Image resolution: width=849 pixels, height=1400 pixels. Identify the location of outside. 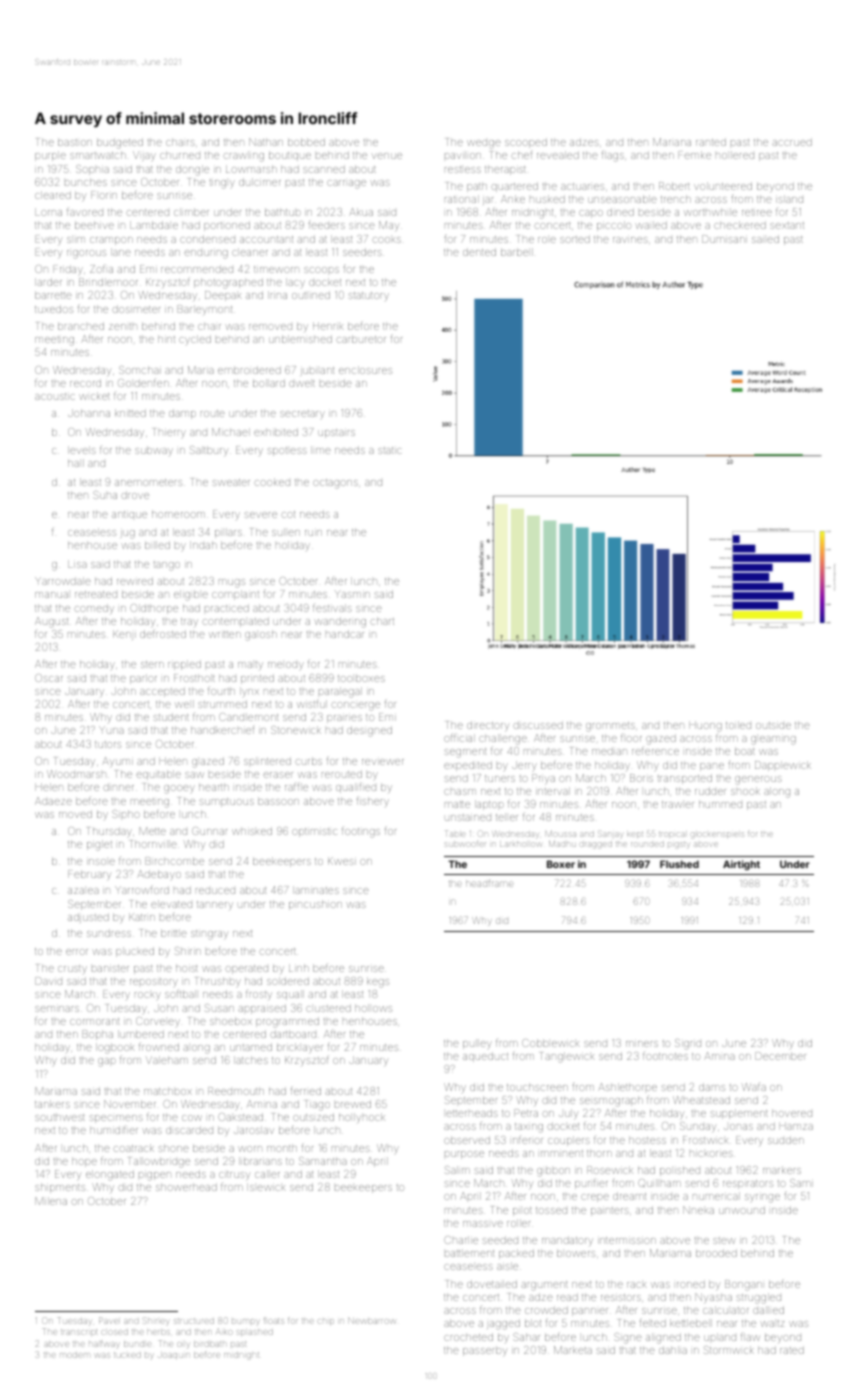
(773, 725).
